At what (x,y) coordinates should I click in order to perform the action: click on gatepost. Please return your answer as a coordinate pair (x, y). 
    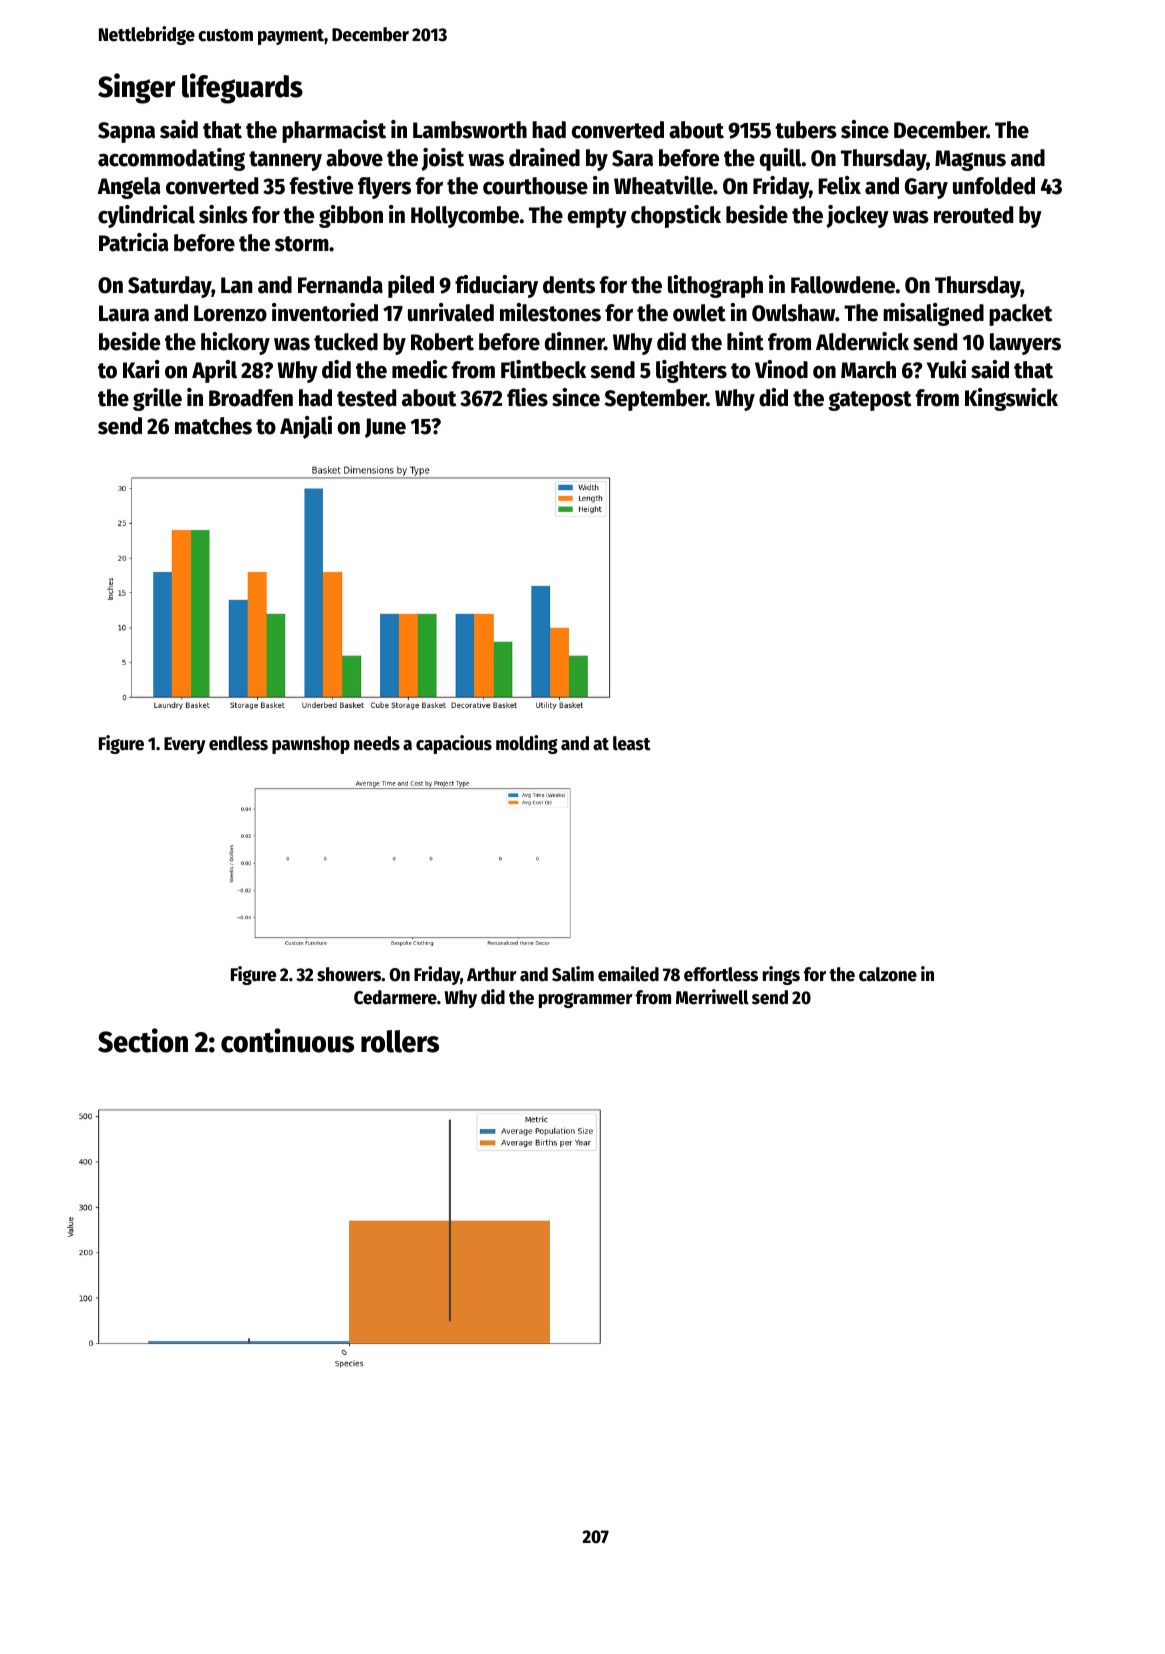
    Looking at the image, I should click on (869, 401).
